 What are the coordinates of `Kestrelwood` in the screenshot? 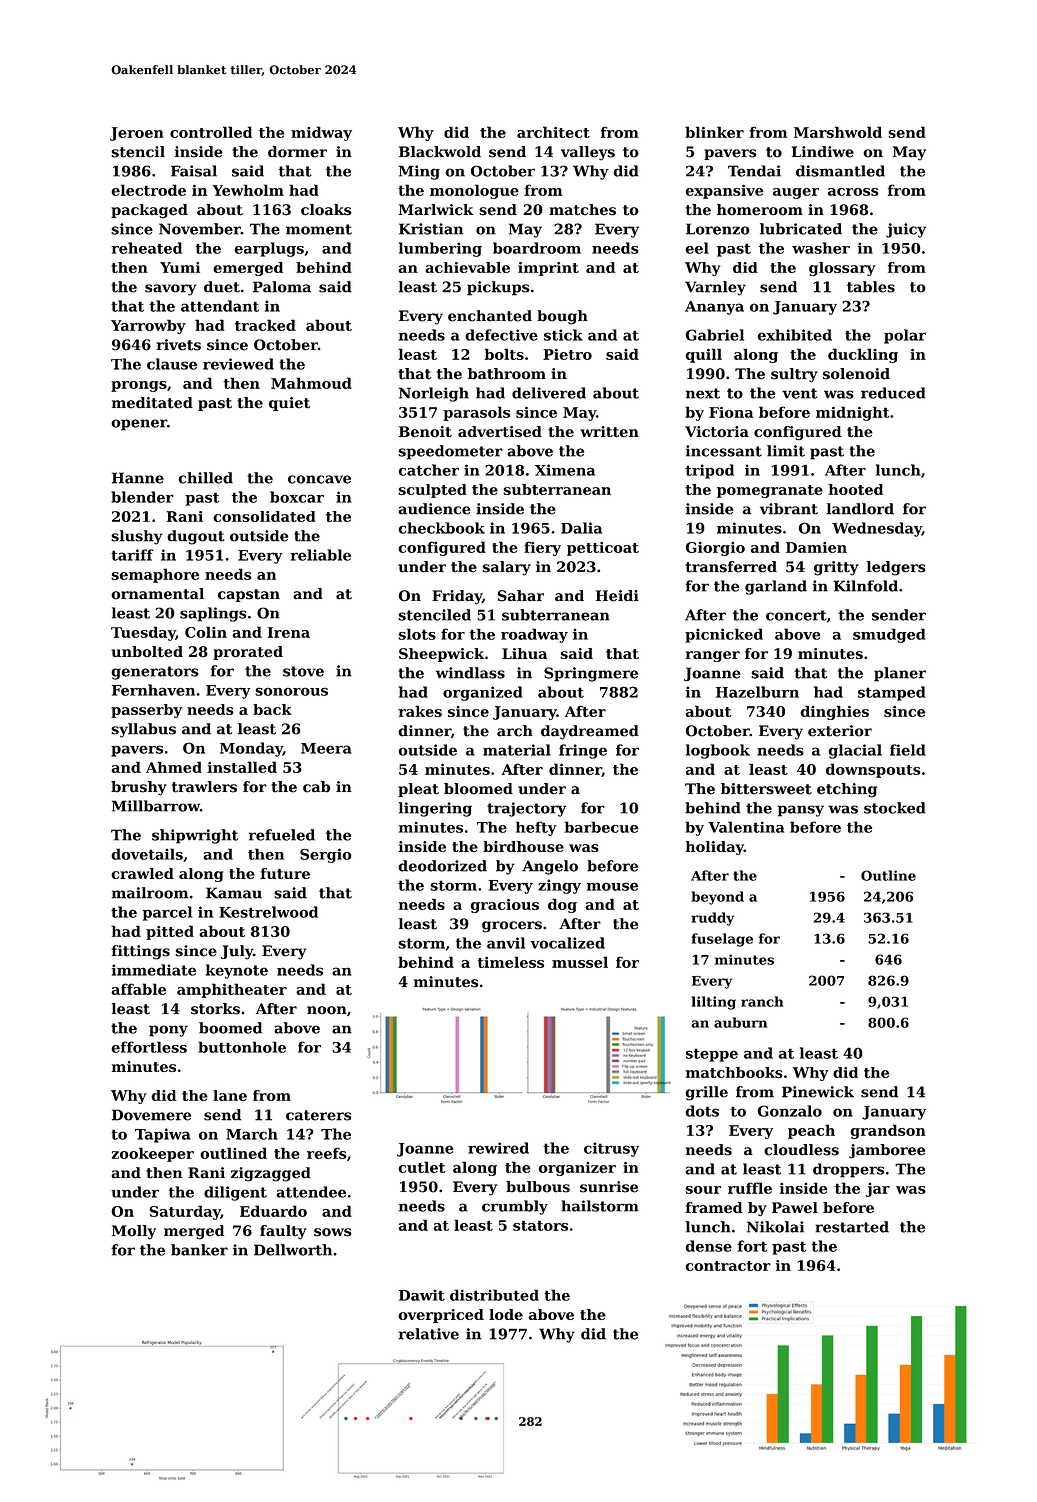 It's located at (268, 912).
